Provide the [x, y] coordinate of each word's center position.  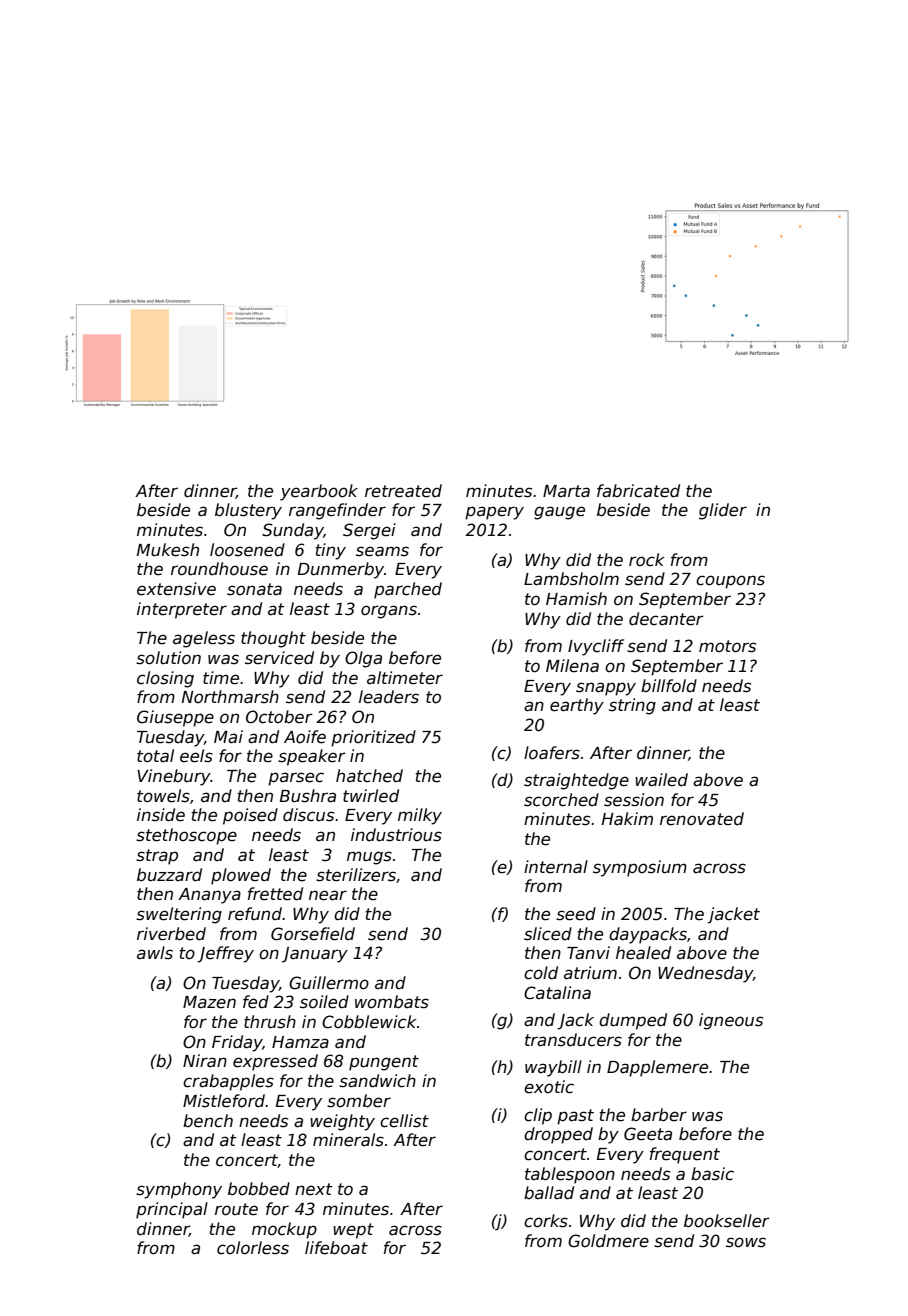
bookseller [727, 1221]
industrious [396, 835]
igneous [731, 1021]
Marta [566, 491]
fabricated [638, 491]
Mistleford [224, 1101]
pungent [384, 1063]
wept [353, 1231]
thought [273, 639]
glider [723, 511]
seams [382, 551]
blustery [248, 511]
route [236, 1209]
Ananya [209, 896]
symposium [640, 868]
